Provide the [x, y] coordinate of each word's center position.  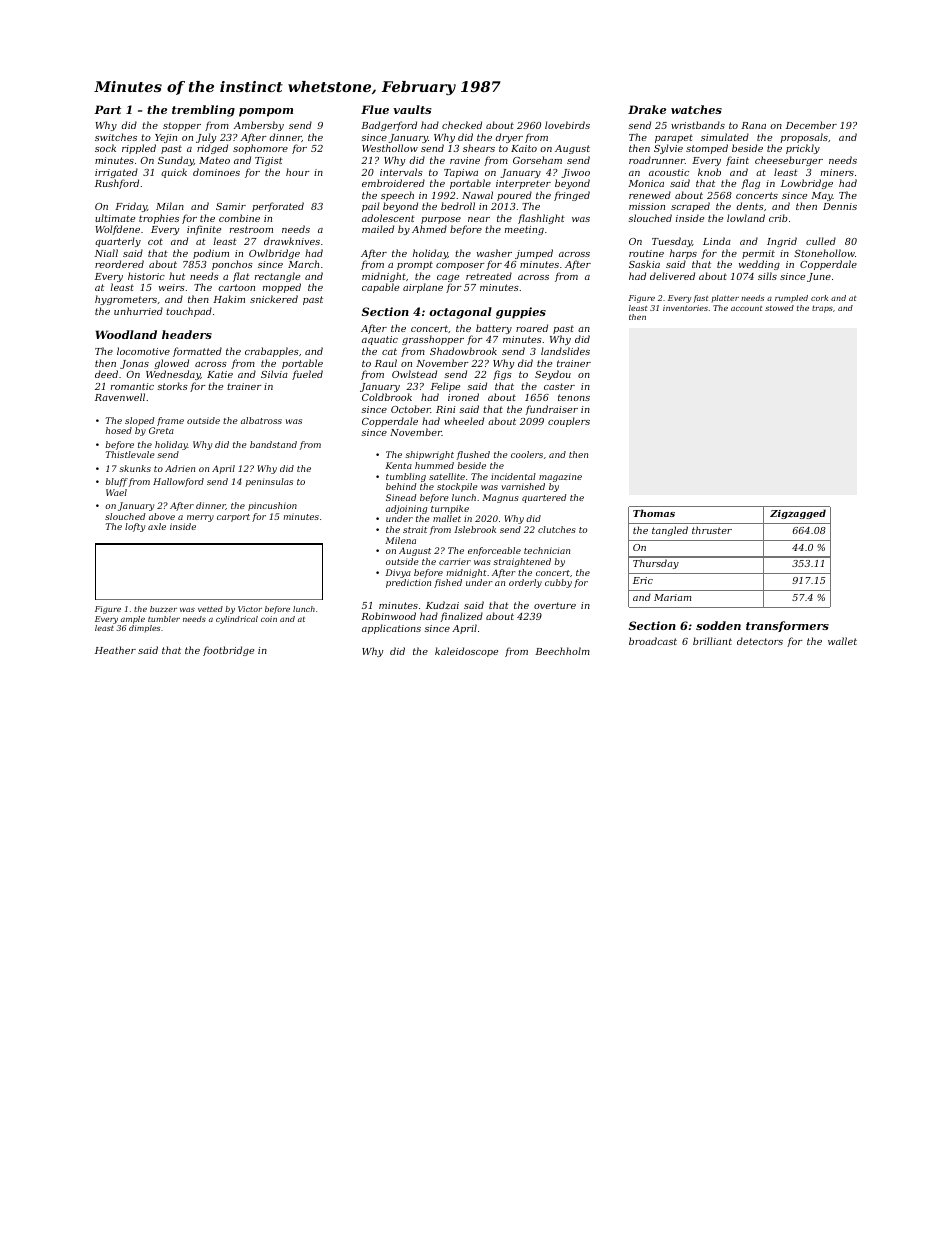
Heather [115, 650]
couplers [569, 422]
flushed [473, 455]
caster [559, 386]
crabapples [272, 352]
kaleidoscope [466, 652]
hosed [119, 430]
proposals [804, 138]
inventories [685, 308]
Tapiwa [461, 173]
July [206, 139]
